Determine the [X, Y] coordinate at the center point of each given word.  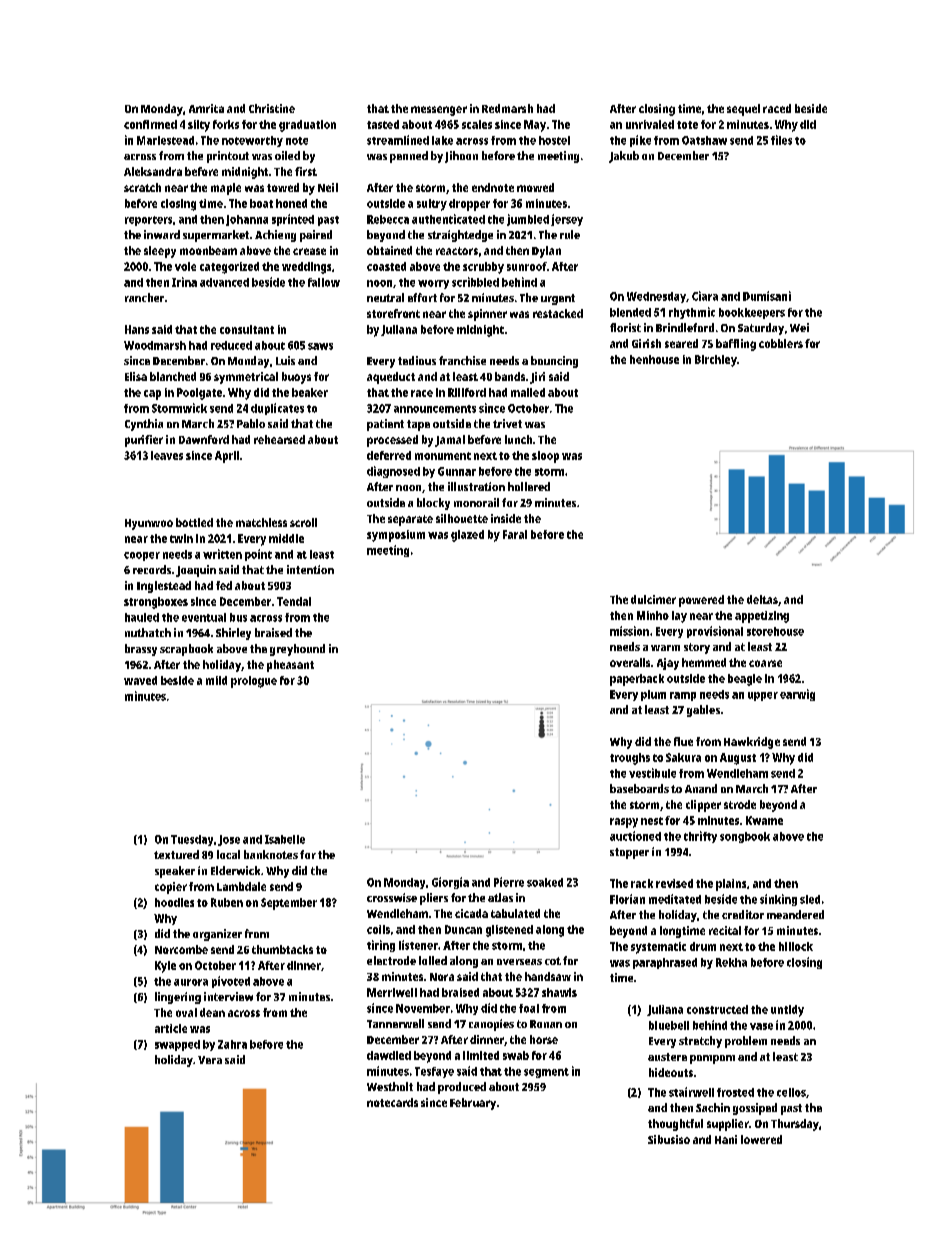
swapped [177, 1045]
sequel [743, 110]
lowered [761, 1139]
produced [462, 1088]
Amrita [206, 108]
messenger [439, 111]
